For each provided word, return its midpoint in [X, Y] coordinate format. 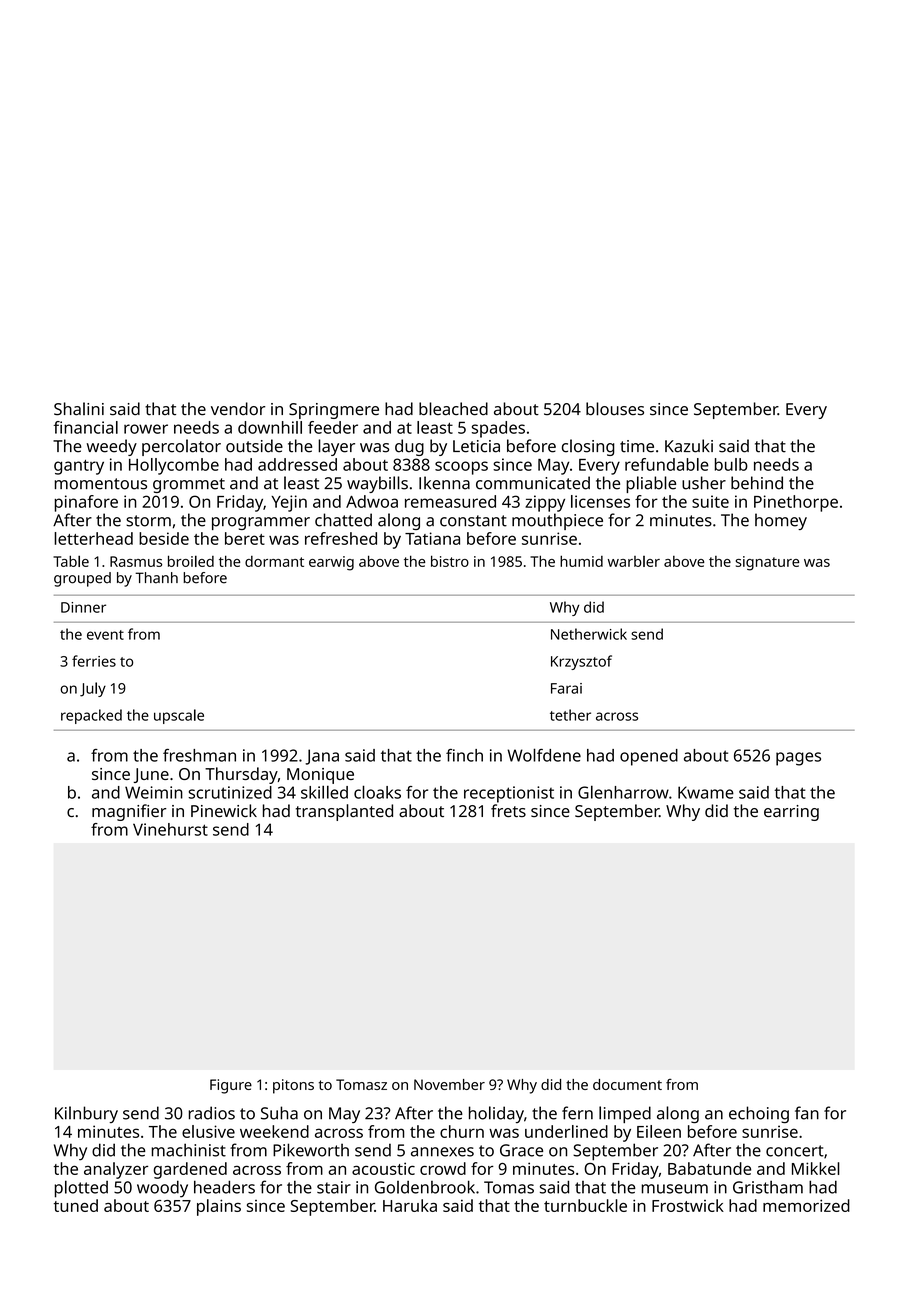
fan [807, 1113]
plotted [81, 1189]
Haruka [410, 1205]
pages [798, 759]
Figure [231, 1086]
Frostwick [688, 1205]
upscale [179, 716]
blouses [615, 409]
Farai [566, 688]
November [449, 1084]
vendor [238, 409]
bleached [453, 409]
